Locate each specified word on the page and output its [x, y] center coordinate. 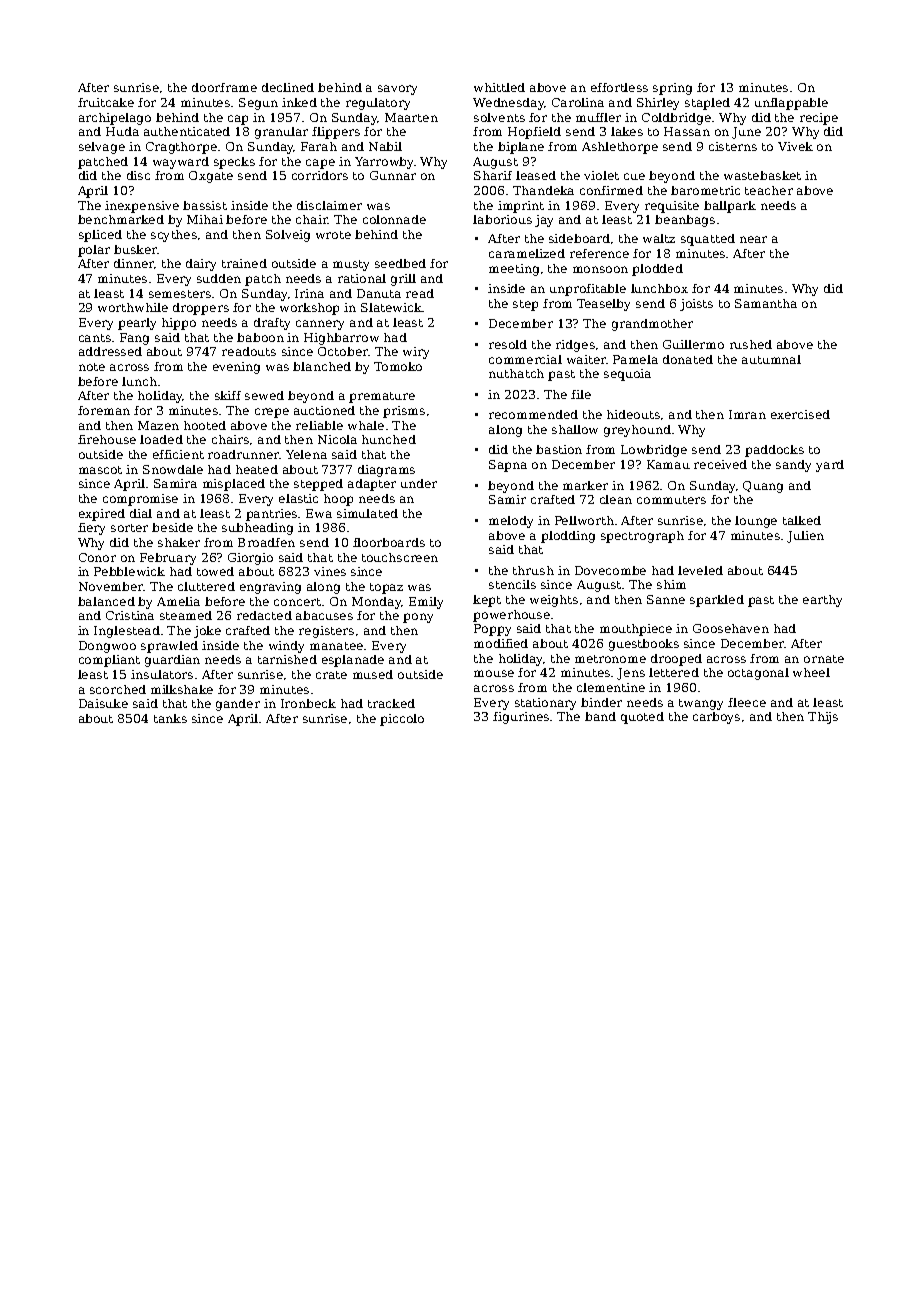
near [753, 239]
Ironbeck [308, 703]
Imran [747, 414]
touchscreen [400, 557]
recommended [533, 414]
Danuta [379, 293]
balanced [106, 601]
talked [802, 520]
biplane [521, 148]
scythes [174, 236]
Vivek [795, 146]
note [92, 367]
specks [234, 163]
